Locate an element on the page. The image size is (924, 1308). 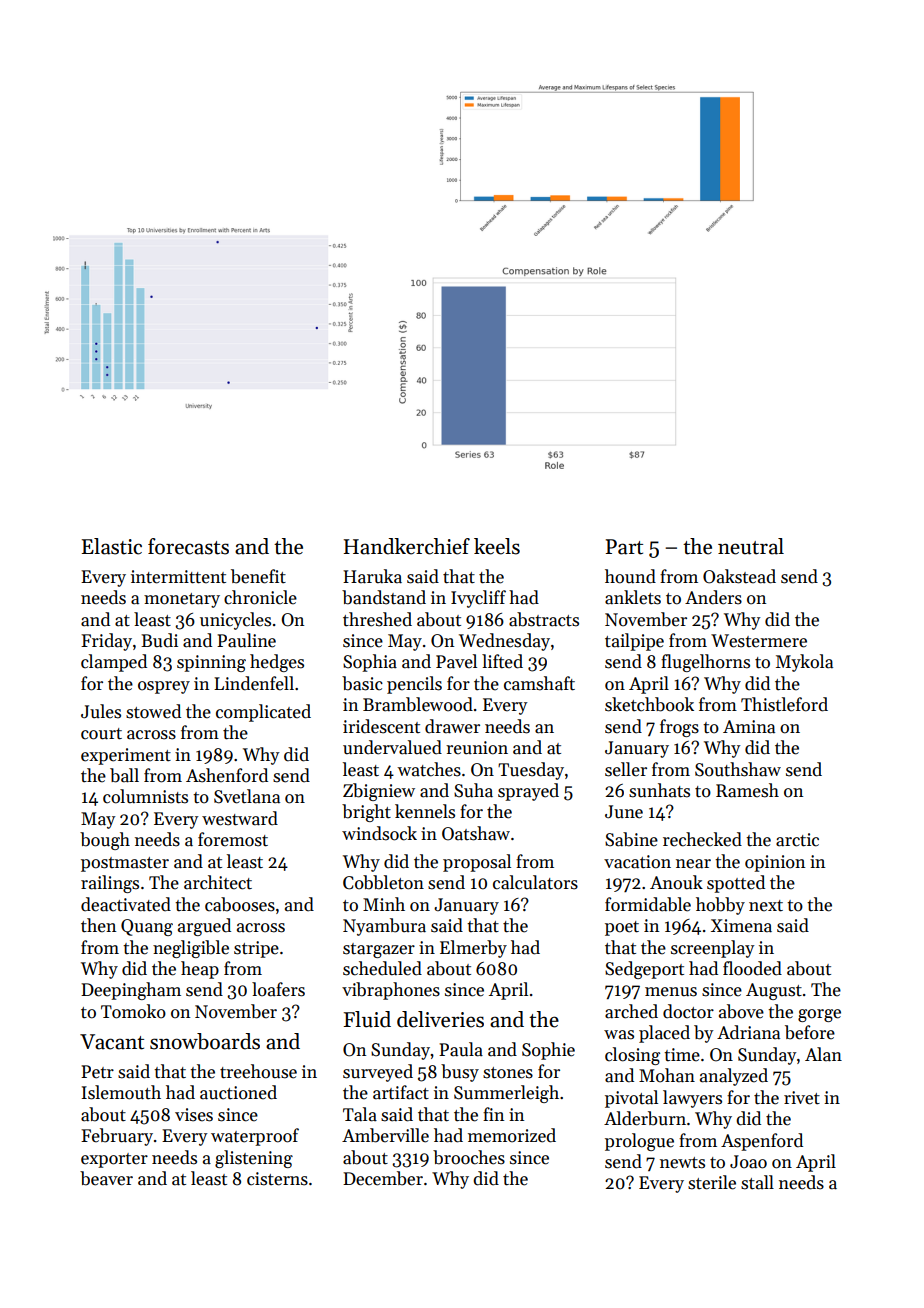
keels is located at coordinates (497, 546).
